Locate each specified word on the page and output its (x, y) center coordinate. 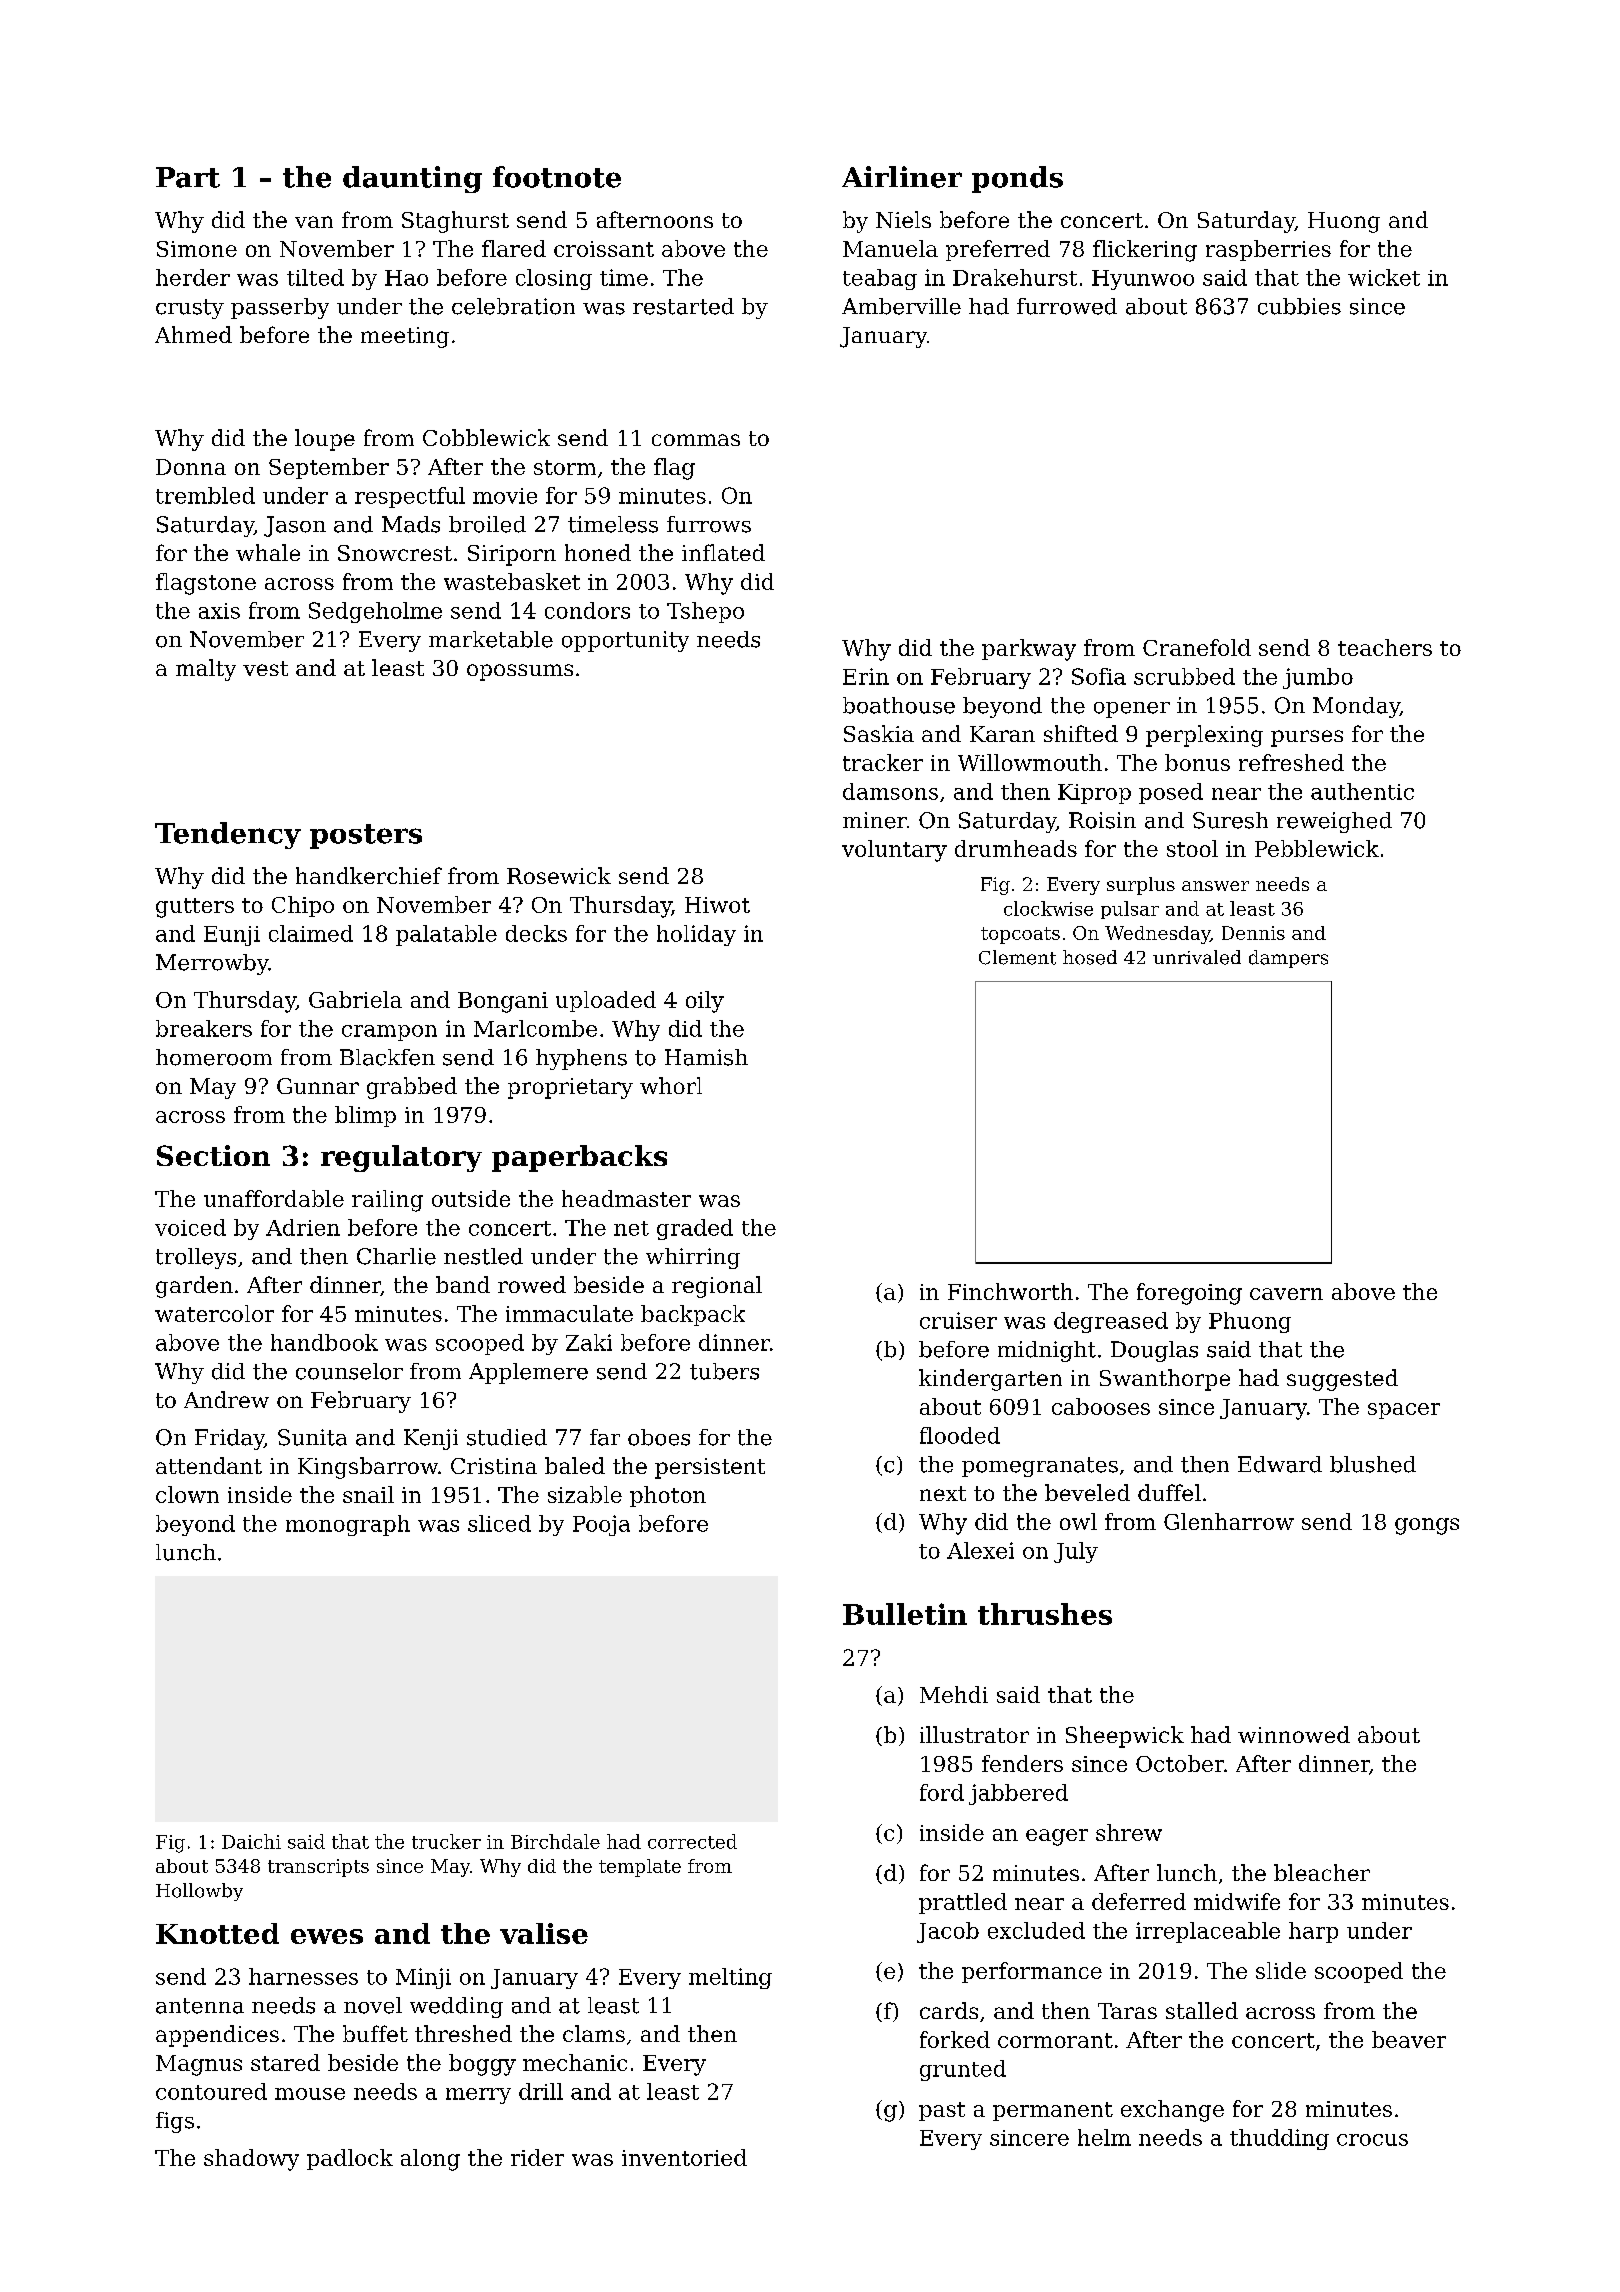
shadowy (251, 2160)
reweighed (1334, 822)
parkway (1029, 650)
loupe (325, 440)
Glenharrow (1229, 1521)
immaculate (569, 1313)
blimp (365, 1116)
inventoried (684, 2157)
